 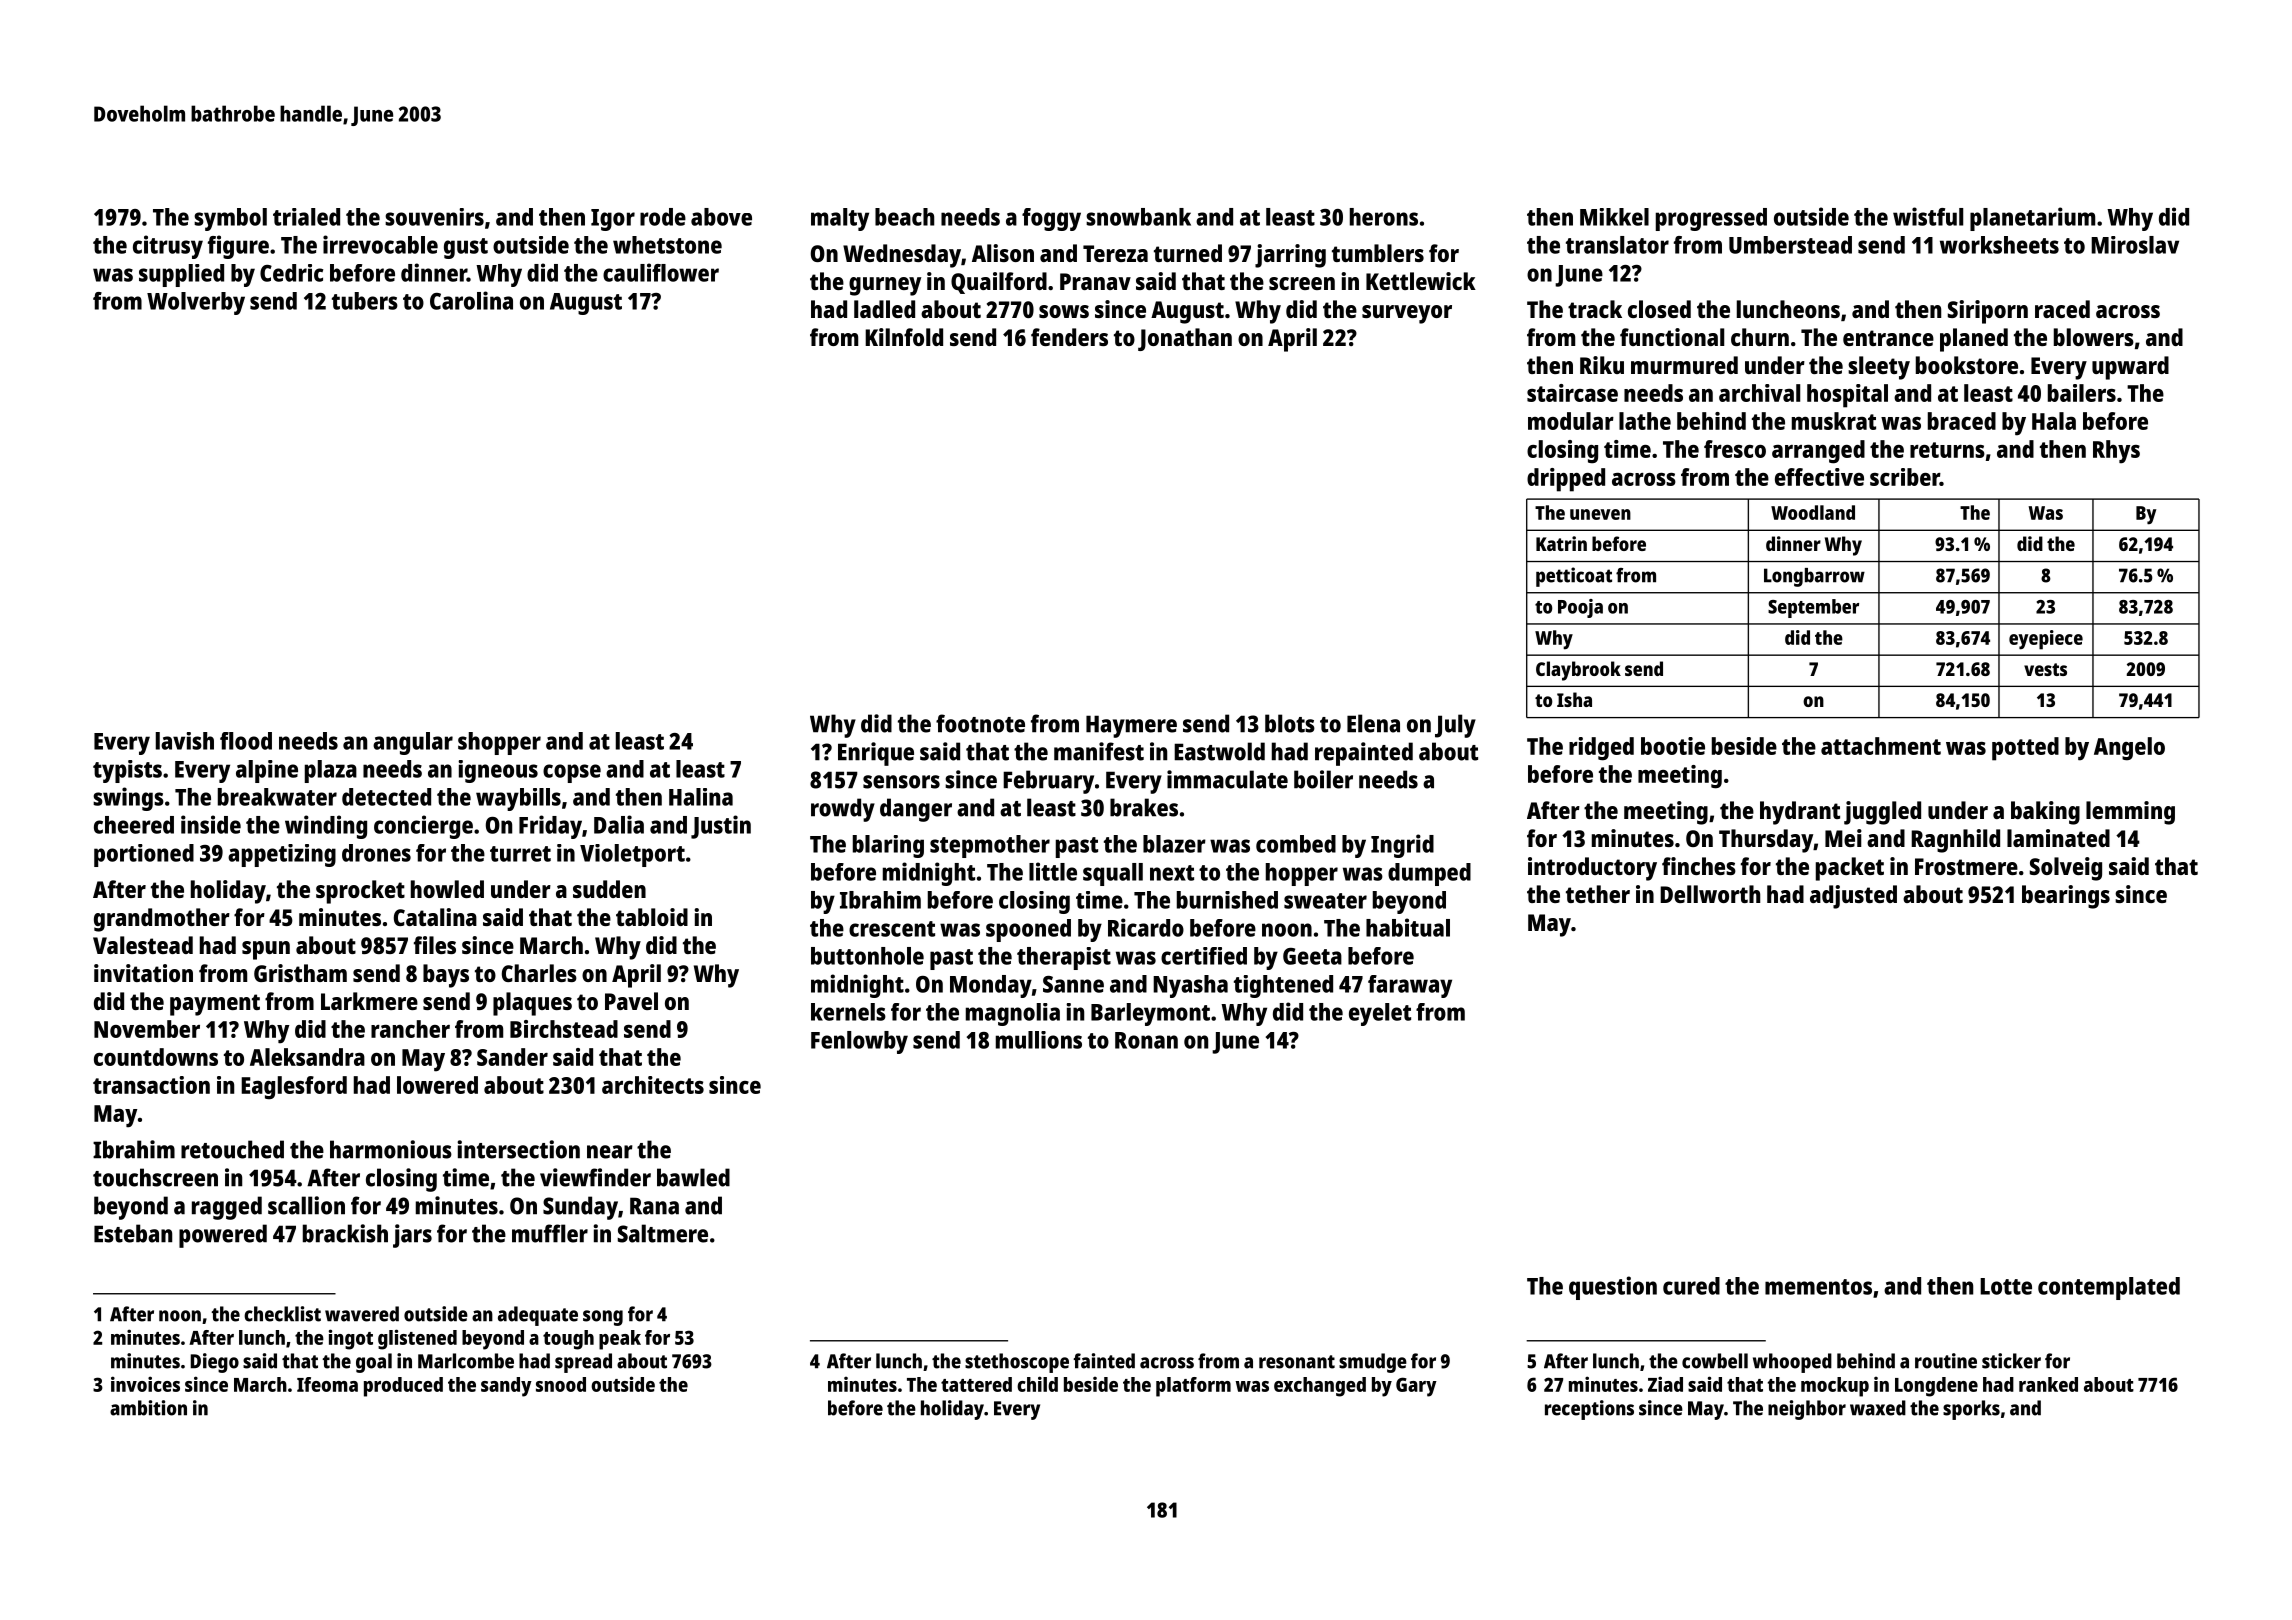 What do you see at coordinates (434, 217) in the screenshot?
I see `souvenirs` at bounding box center [434, 217].
